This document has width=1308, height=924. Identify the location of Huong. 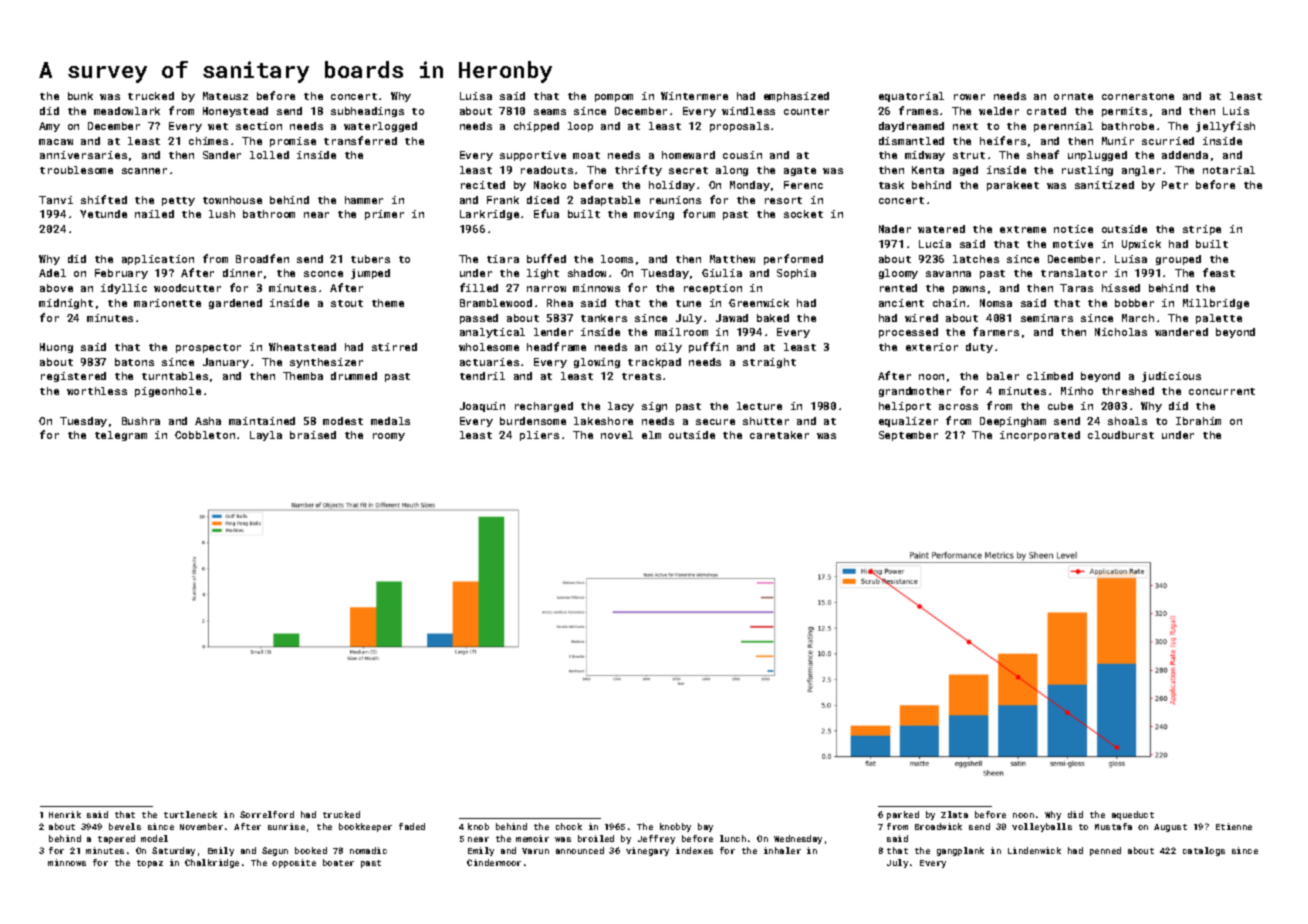
(56, 348).
